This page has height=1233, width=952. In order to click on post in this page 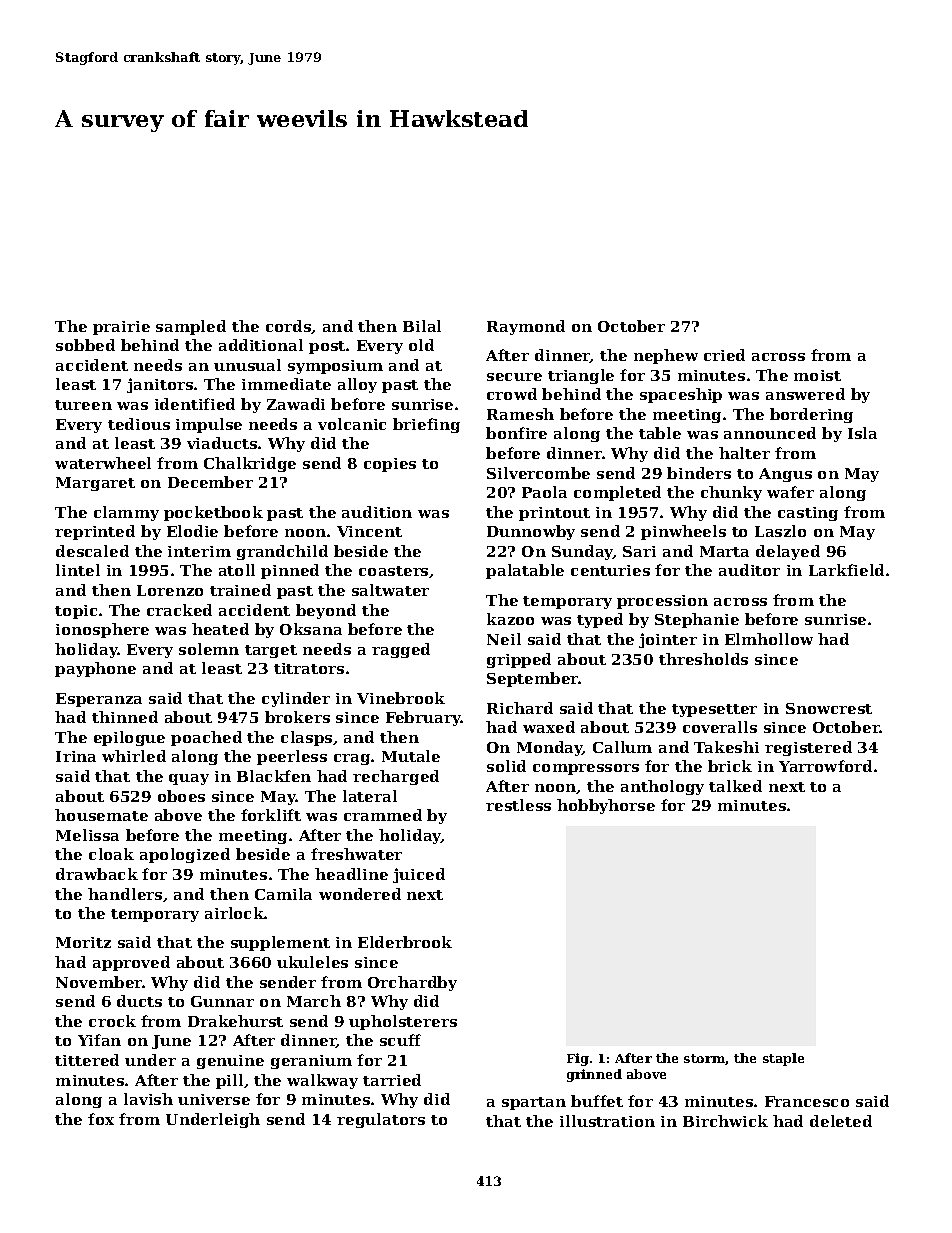, I will do `click(327, 347)`.
